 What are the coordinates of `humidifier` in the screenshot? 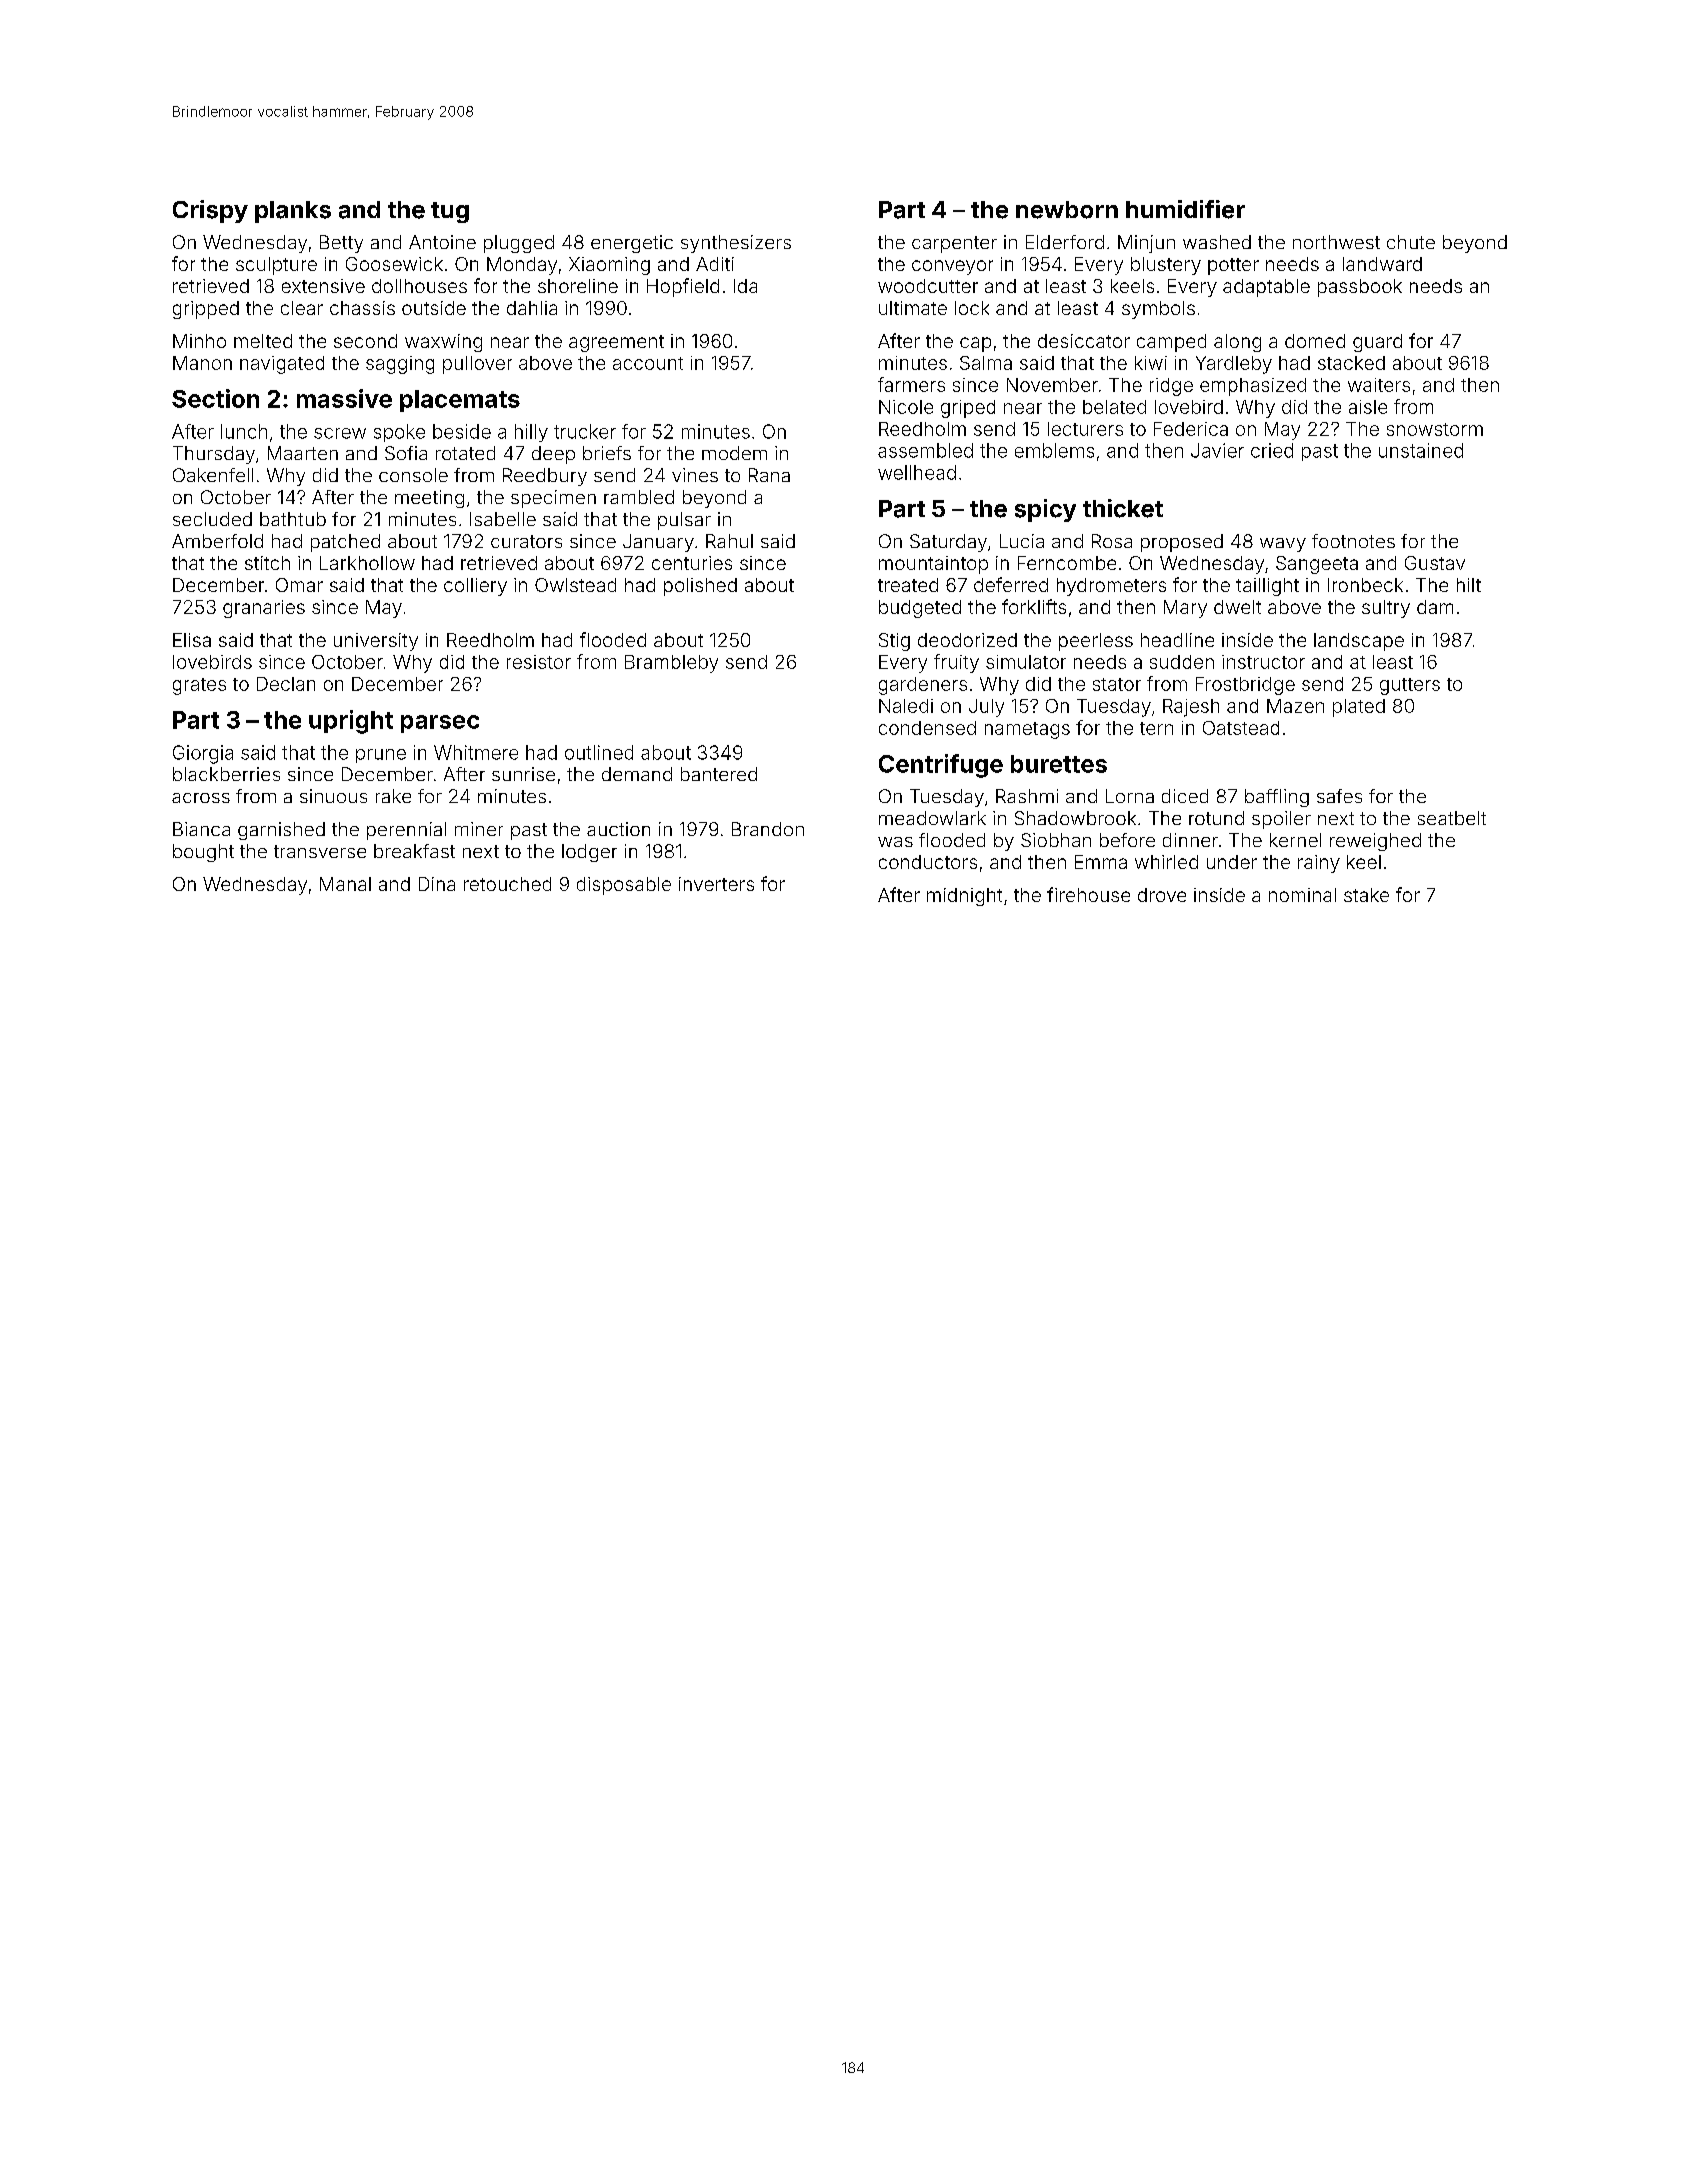 It's located at (1185, 209).
